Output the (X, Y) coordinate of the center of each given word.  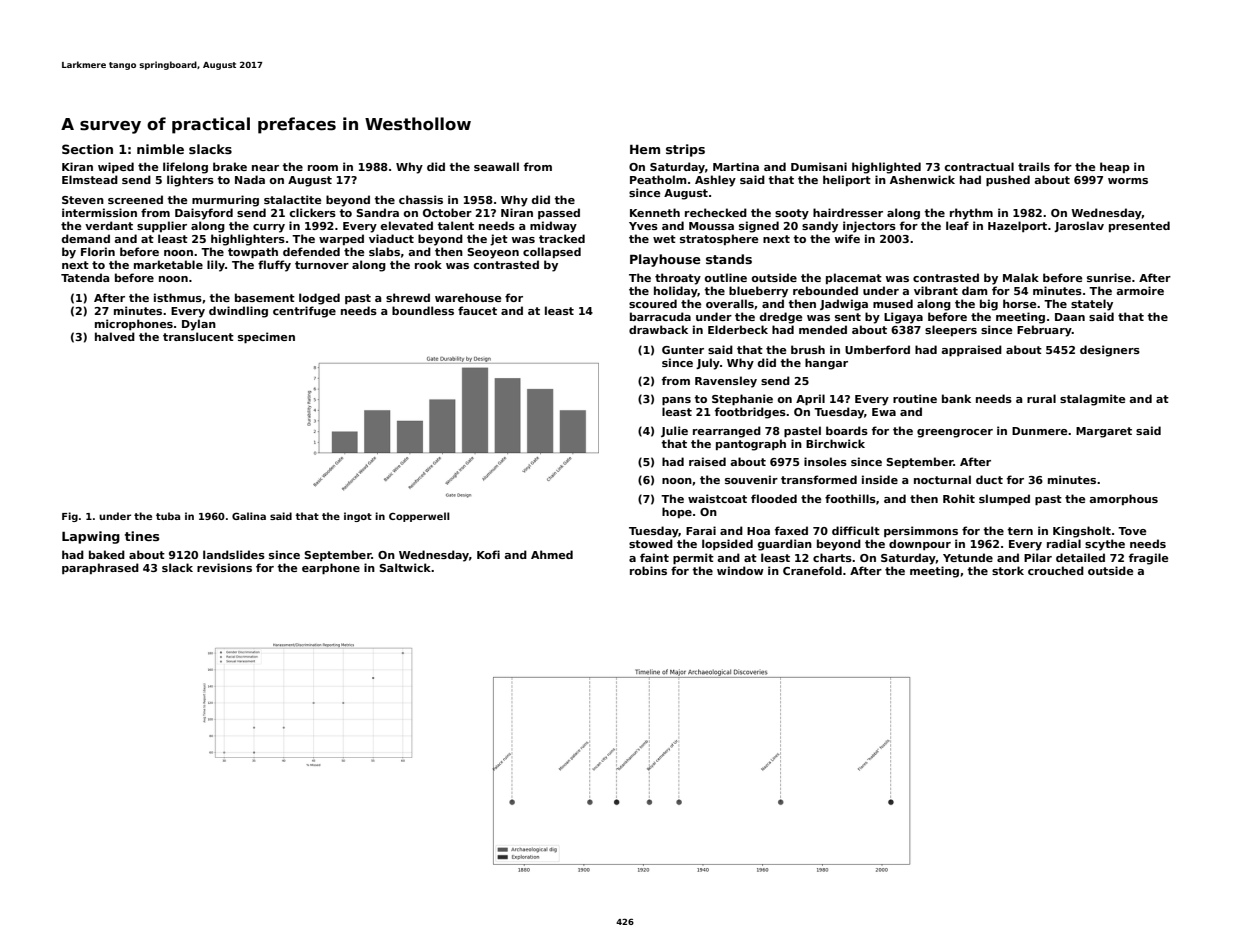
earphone (331, 568)
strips (685, 150)
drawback (658, 329)
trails (1034, 166)
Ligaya (903, 318)
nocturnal (942, 479)
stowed (651, 543)
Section (87, 149)
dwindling (238, 312)
